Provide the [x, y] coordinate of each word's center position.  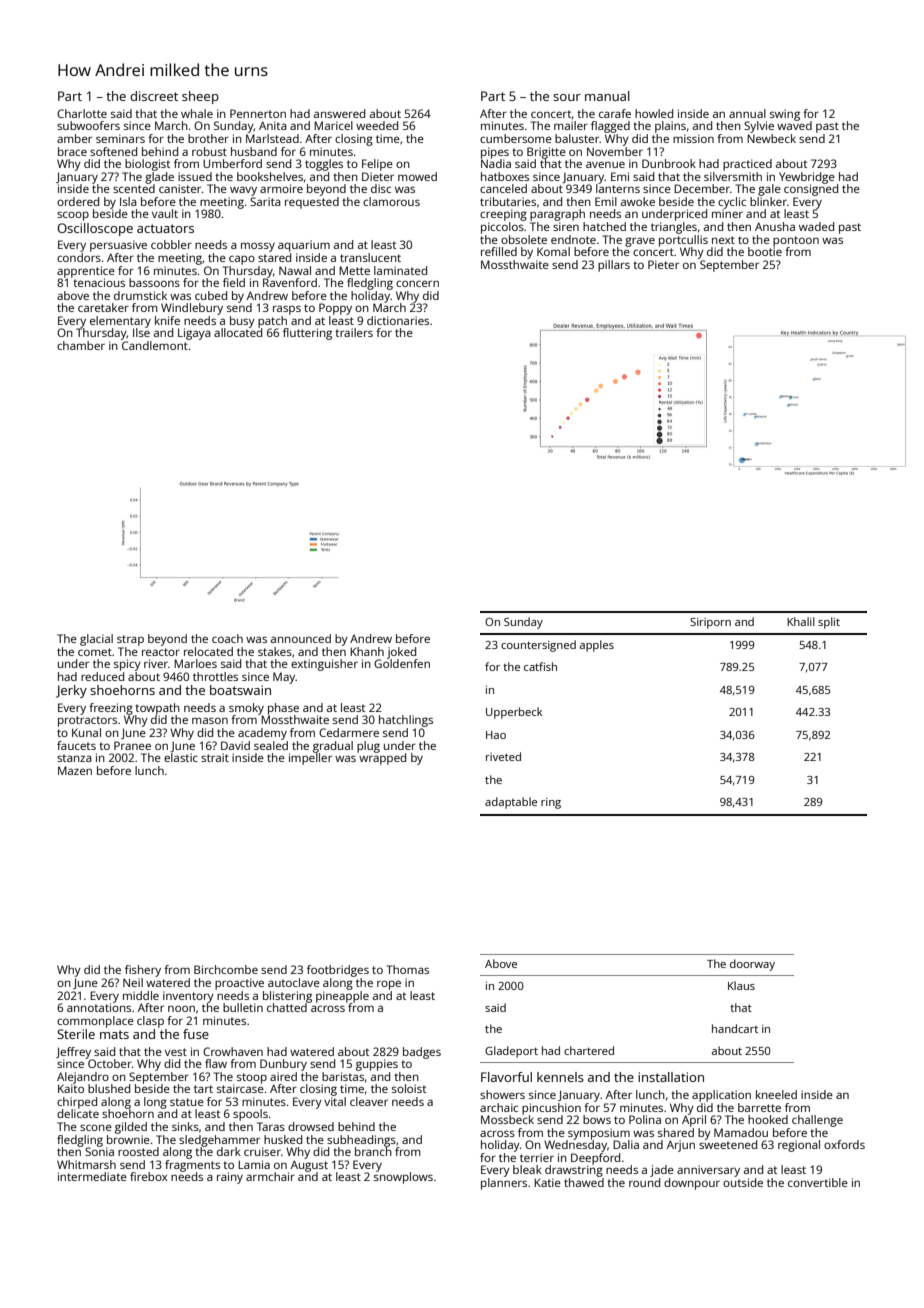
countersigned [538, 646]
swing [785, 115]
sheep [200, 97]
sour [567, 97]
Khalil [801, 621]
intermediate [92, 1176]
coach [227, 638]
